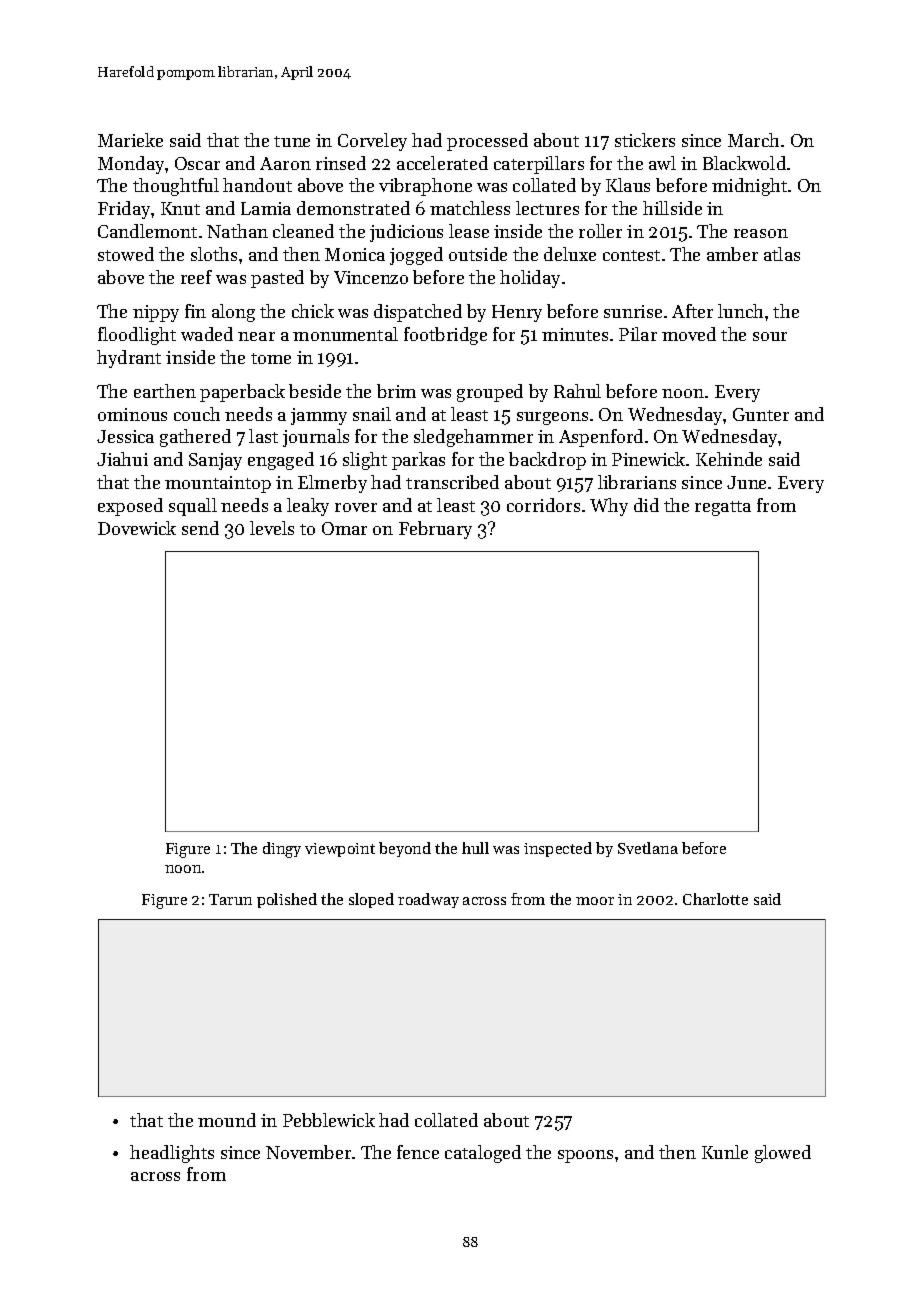 This screenshot has width=924, height=1314. Describe the element at coordinates (137, 528) in the screenshot. I see `Dovewick` at that location.
